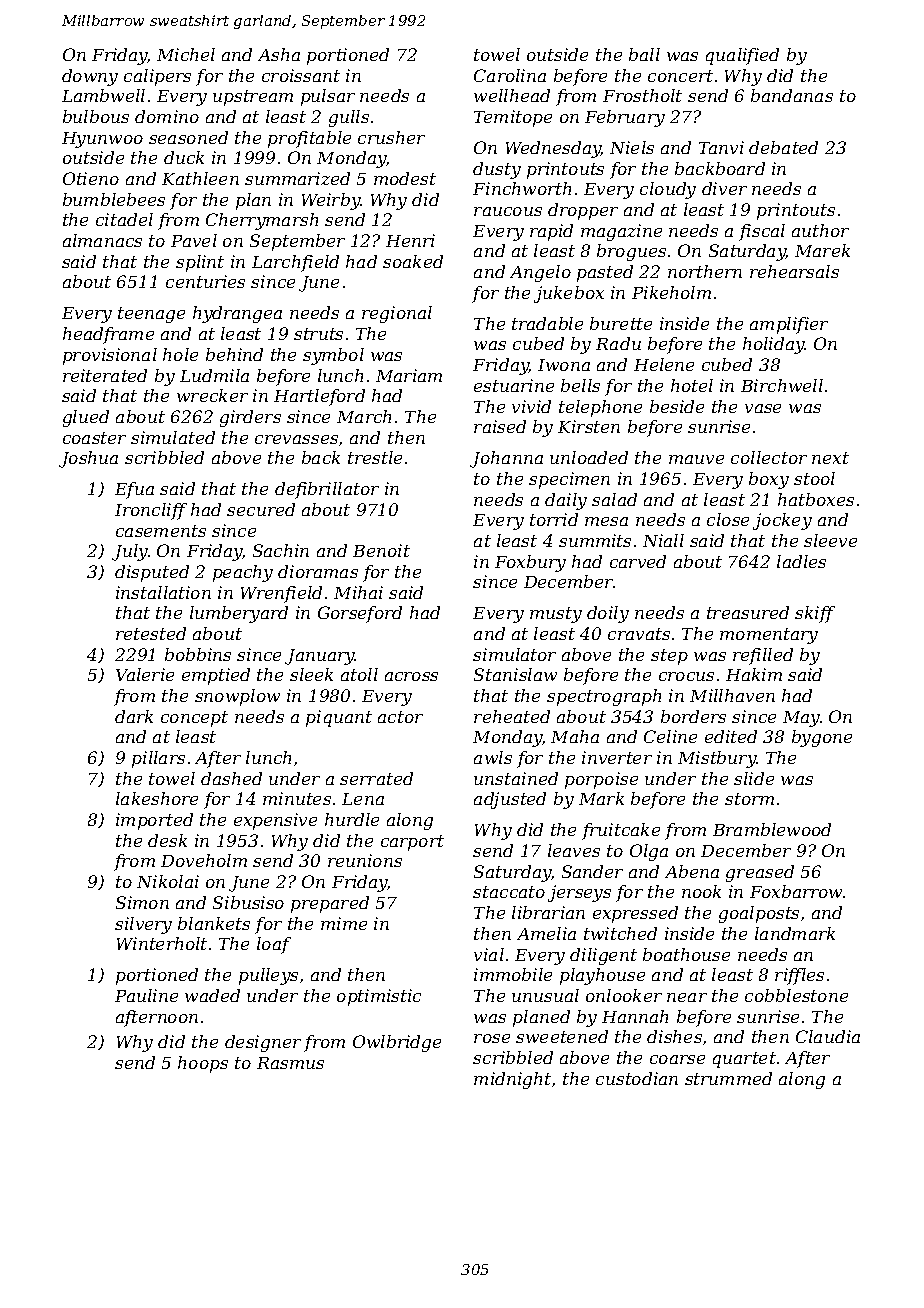 Image resolution: width=924 pixels, height=1308 pixels. Describe the element at coordinates (279, 54) in the screenshot. I see `Asha` at that location.
